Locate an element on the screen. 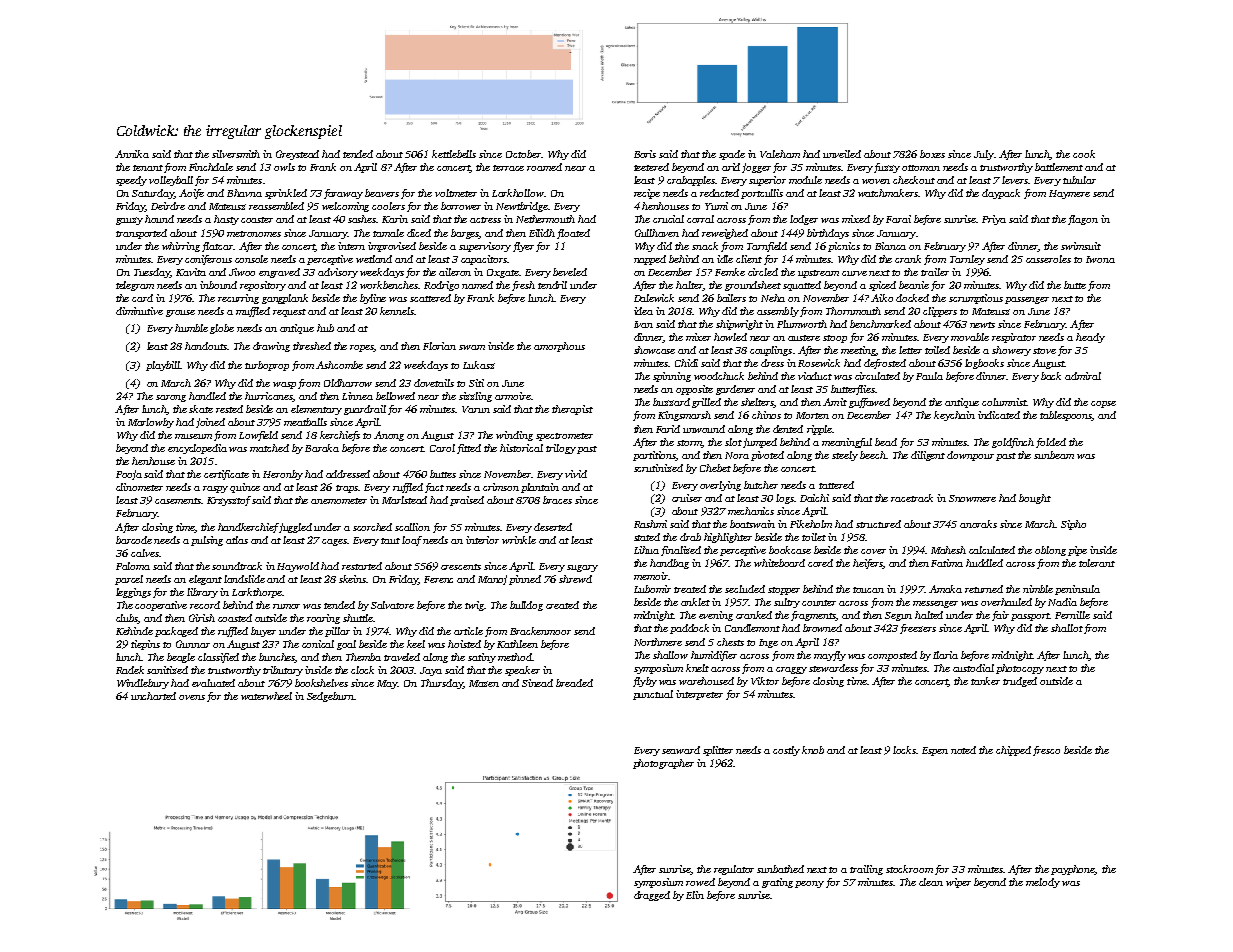  beavers is located at coordinates (382, 193).
